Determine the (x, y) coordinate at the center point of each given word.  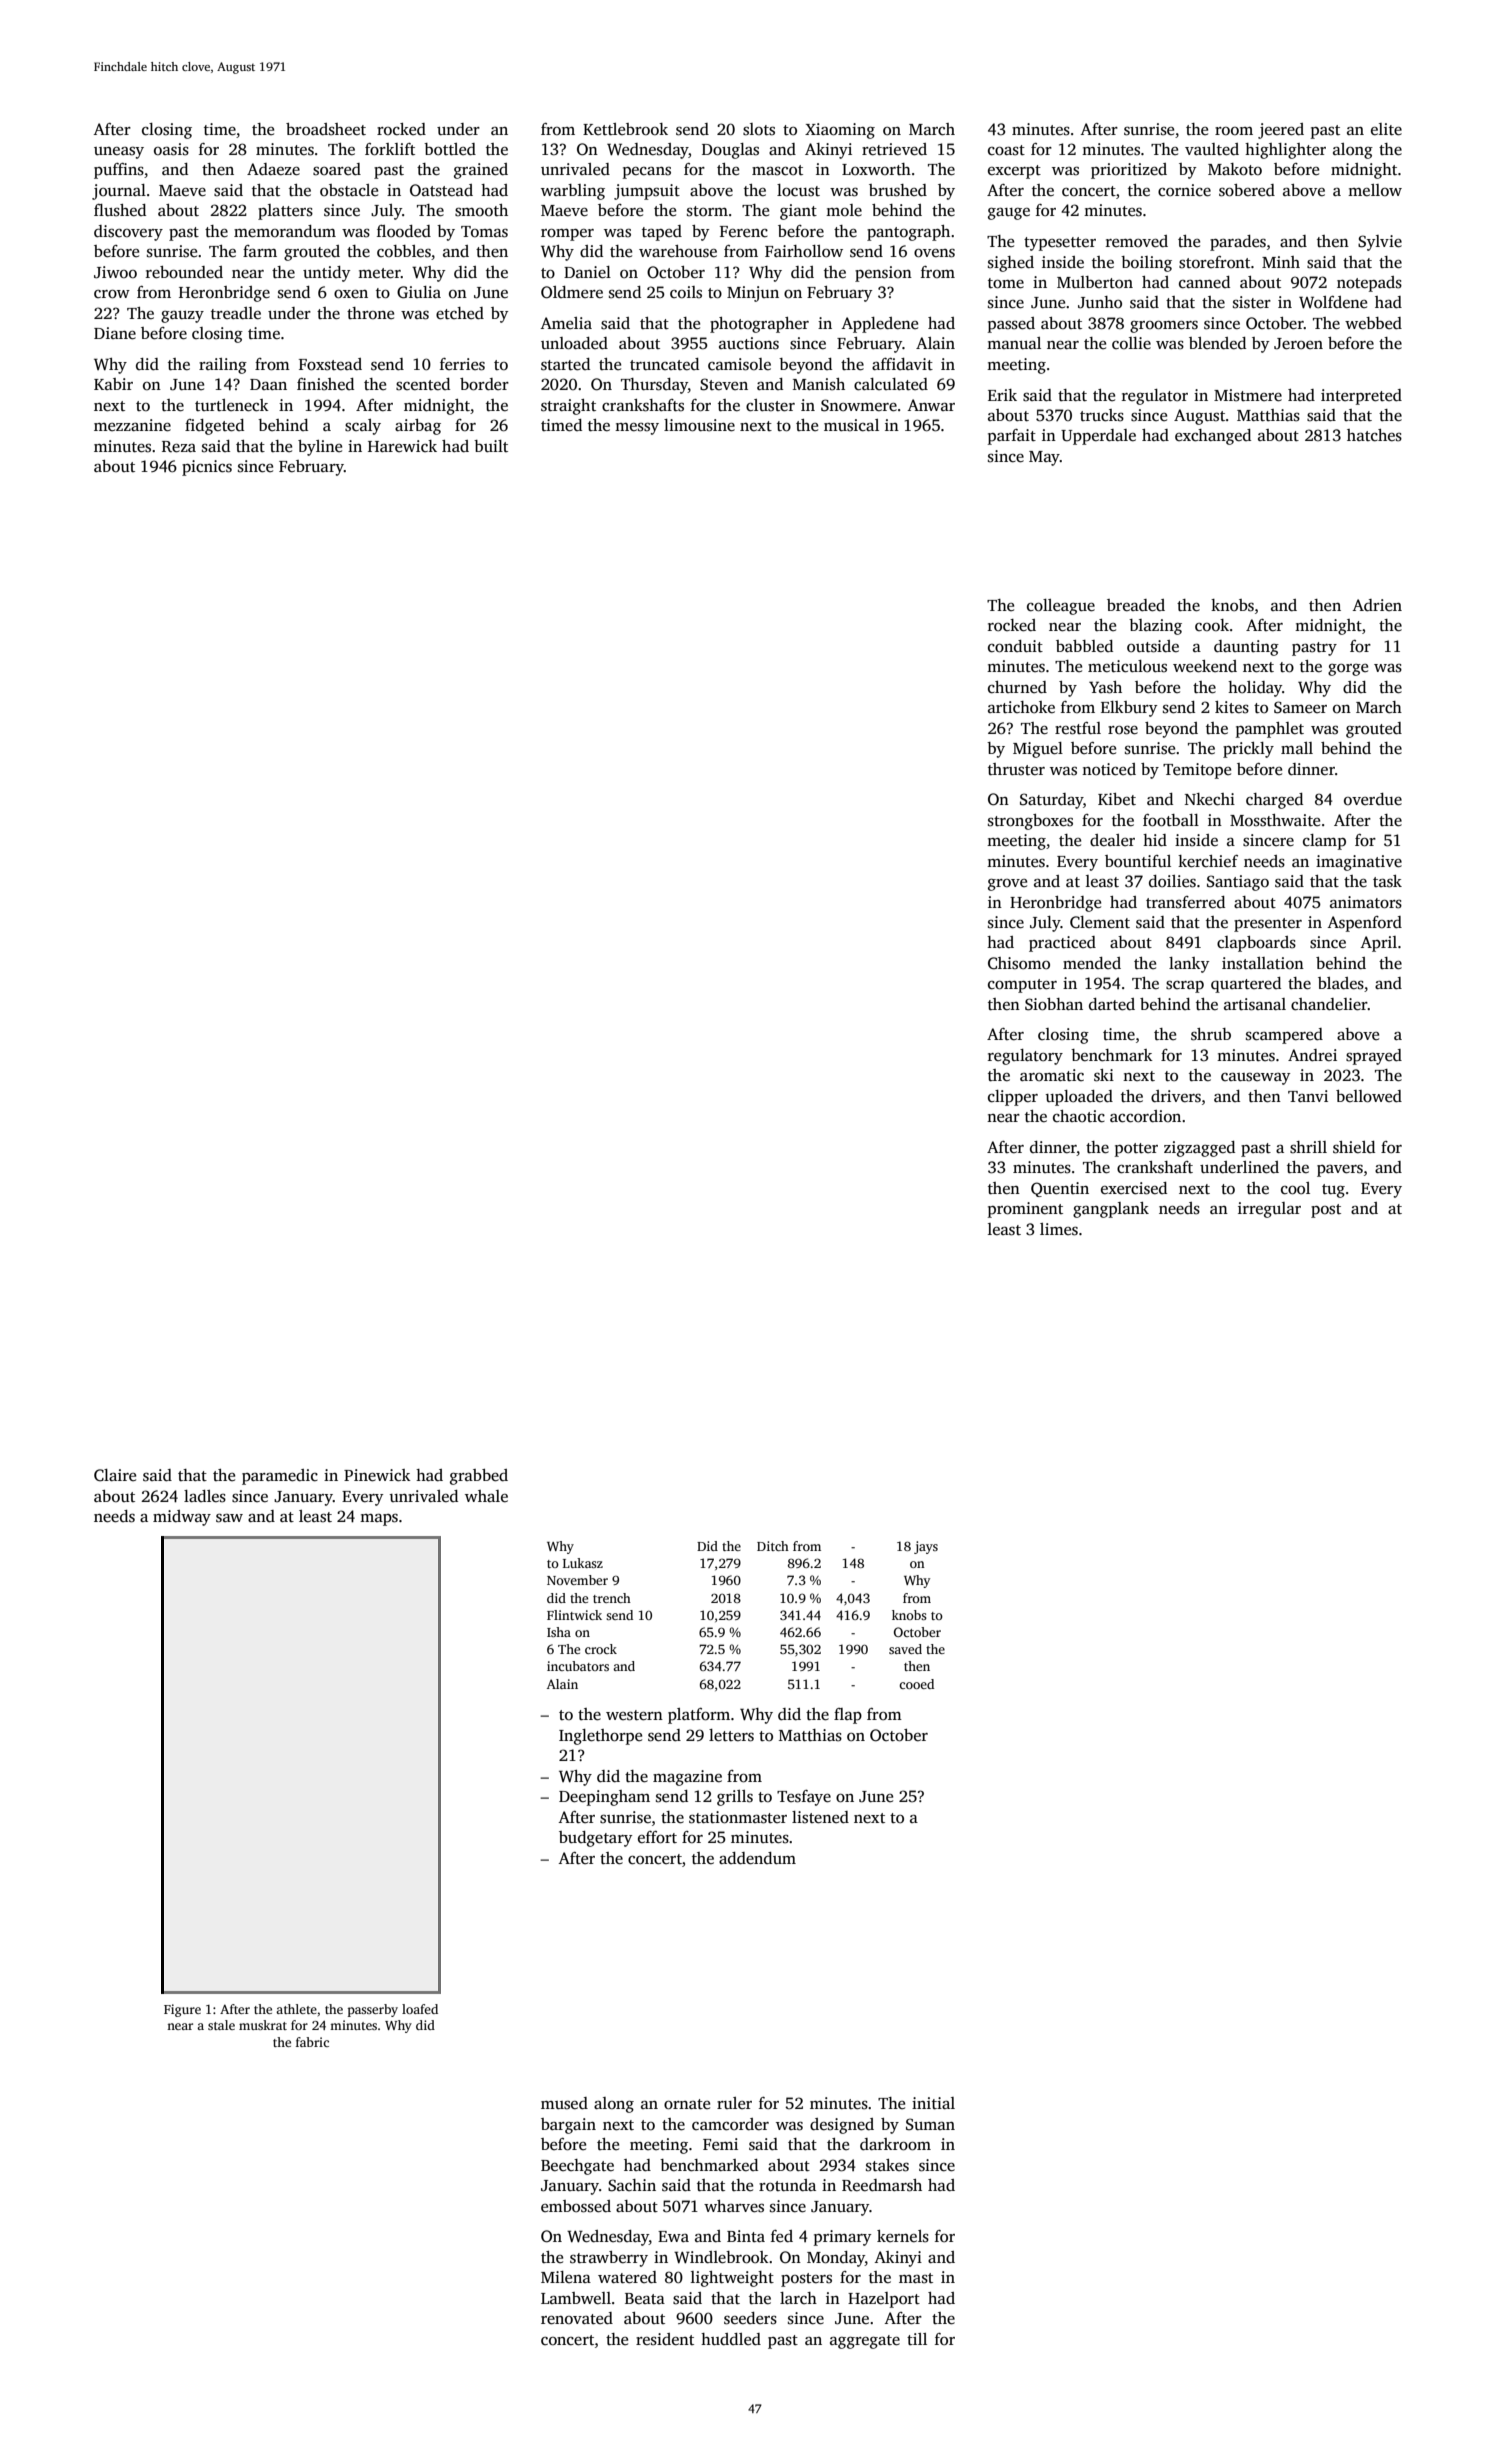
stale (221, 2025)
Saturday (1051, 801)
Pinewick (377, 1475)
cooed (916, 1684)
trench (612, 1598)
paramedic (280, 1477)
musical (851, 425)
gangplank (1111, 1210)
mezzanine (132, 425)
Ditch (773, 1546)
